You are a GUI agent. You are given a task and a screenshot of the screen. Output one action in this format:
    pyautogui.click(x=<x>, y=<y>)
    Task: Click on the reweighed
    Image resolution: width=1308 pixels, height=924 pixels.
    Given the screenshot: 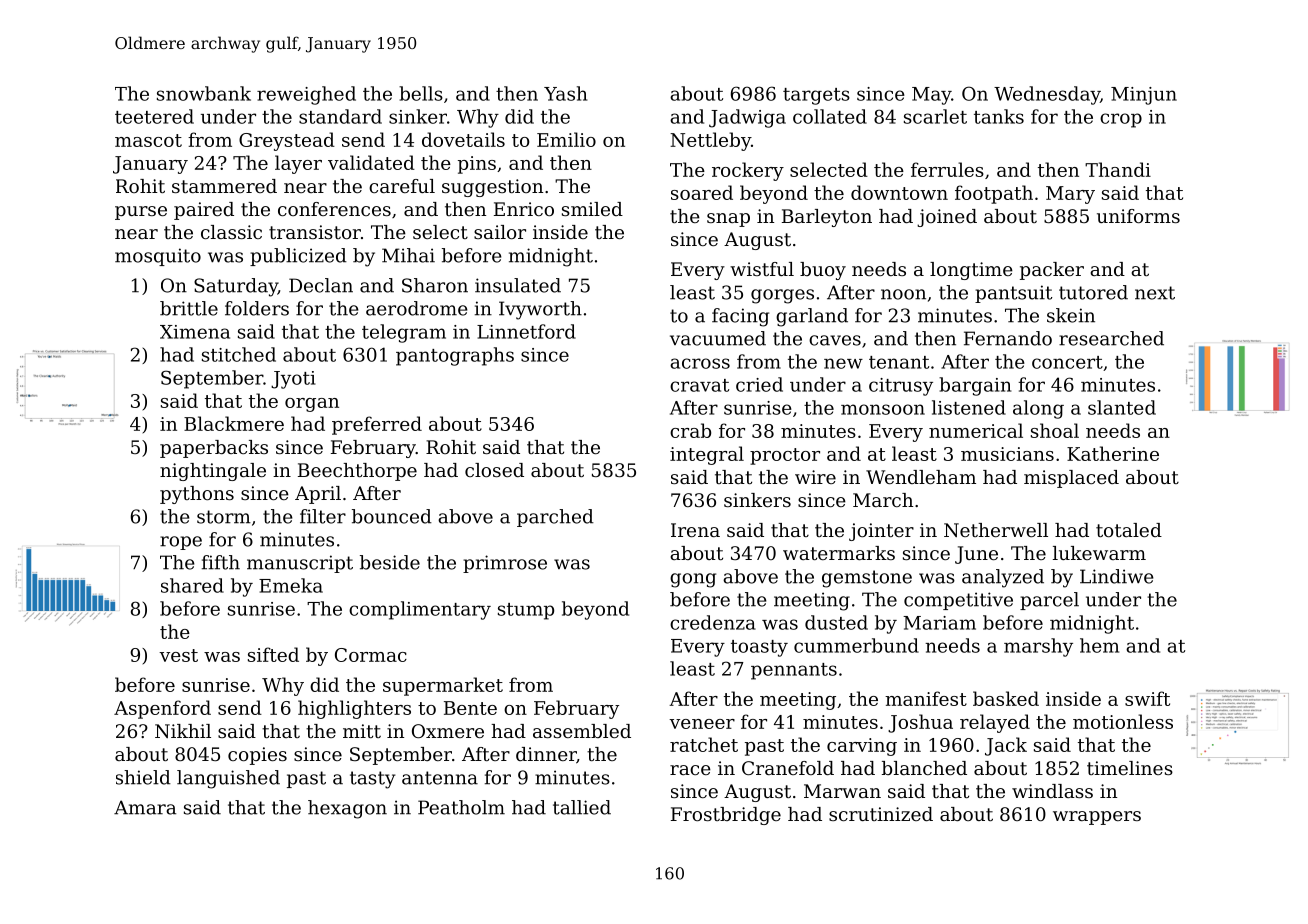 What is the action you would take?
    pyautogui.click(x=306, y=95)
